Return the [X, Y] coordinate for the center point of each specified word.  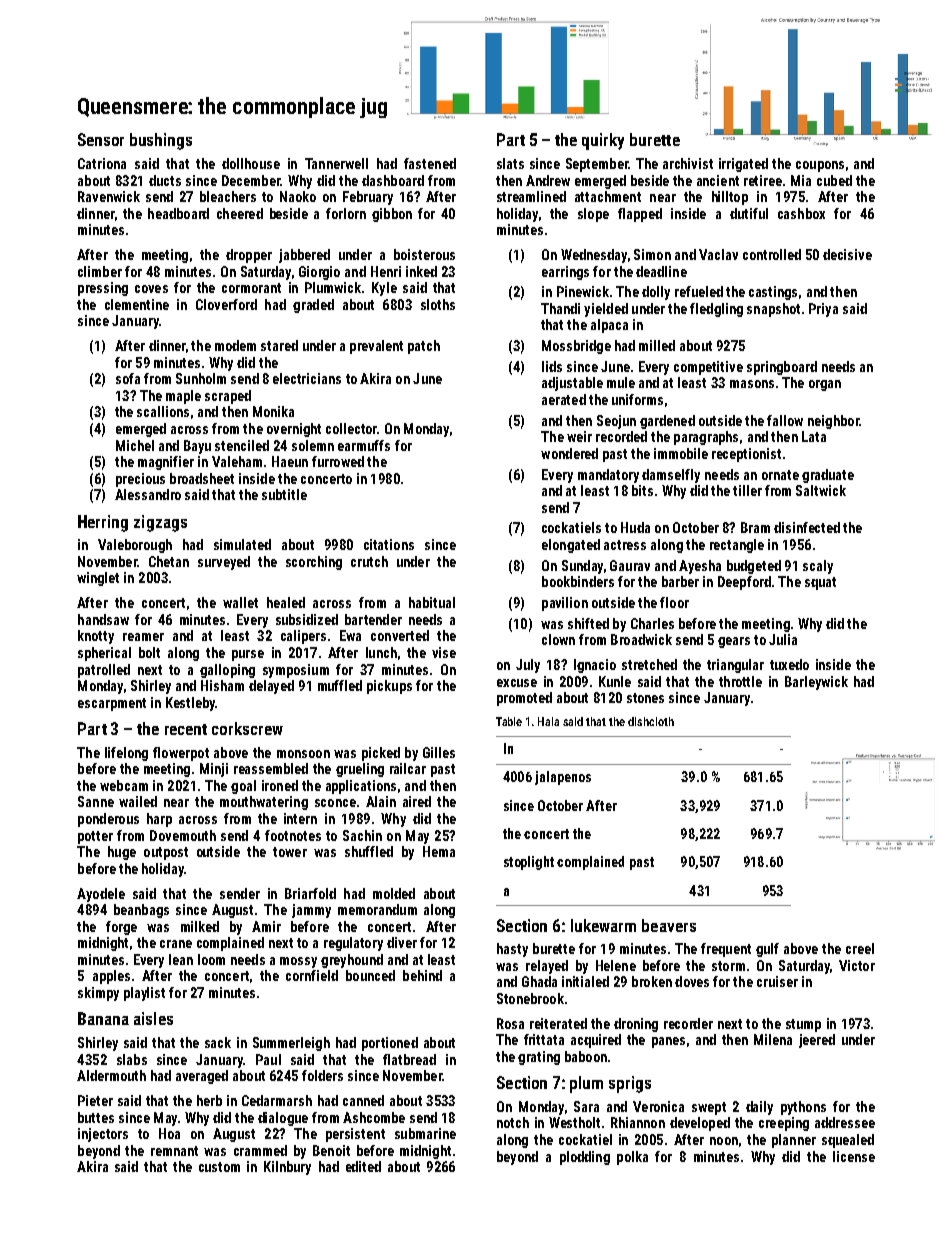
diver [402, 942]
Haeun [290, 461]
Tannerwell [336, 163]
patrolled [104, 671]
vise [444, 652]
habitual [432, 602]
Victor [857, 965]
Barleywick [816, 683]
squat [820, 583]
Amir [266, 926]
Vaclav [718, 254]
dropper [249, 256]
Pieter [95, 1100]
